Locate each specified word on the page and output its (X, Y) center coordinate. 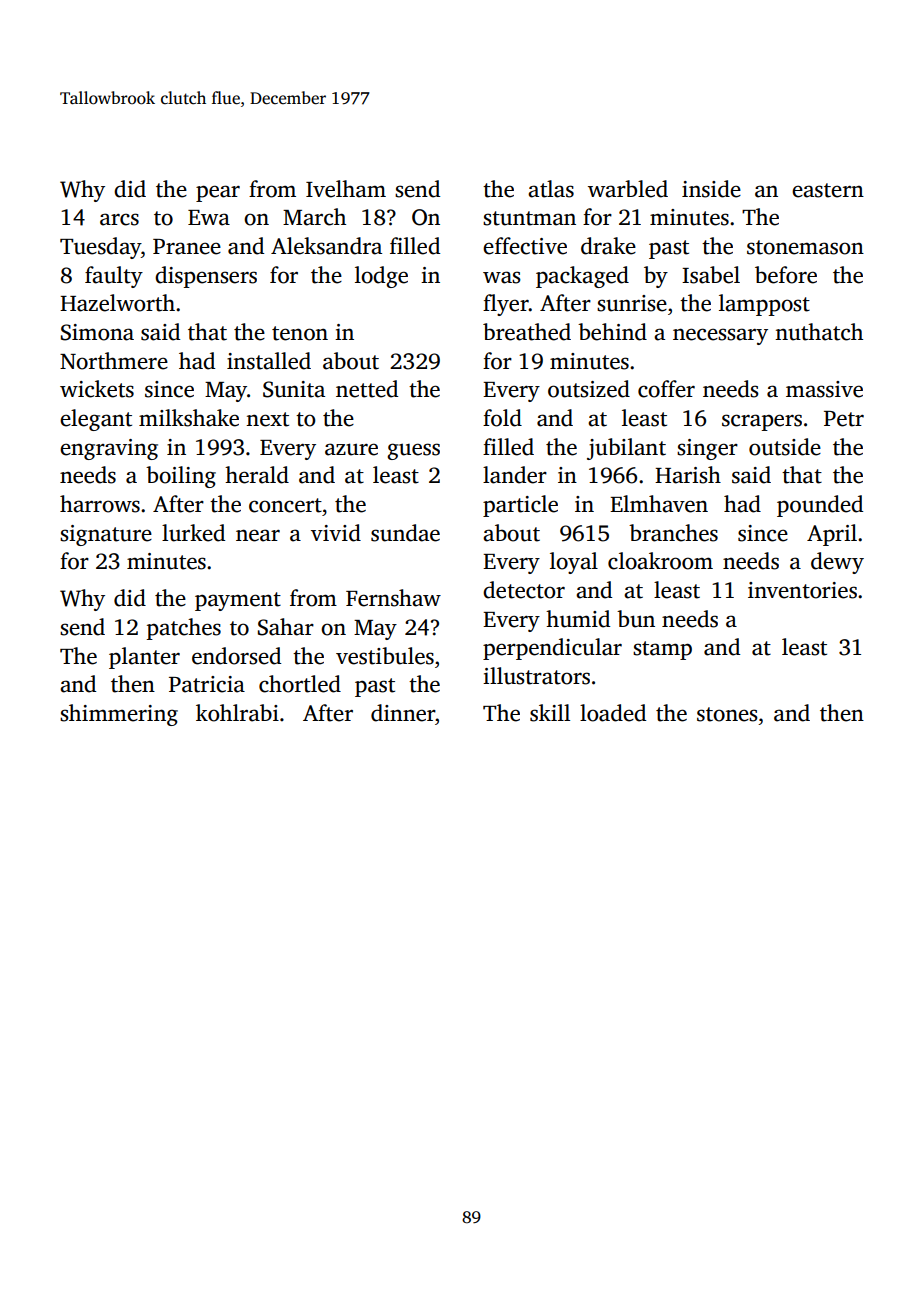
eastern (828, 190)
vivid (336, 533)
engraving (109, 449)
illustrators (536, 676)
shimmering (119, 715)
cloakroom (660, 561)
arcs (119, 219)
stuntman (529, 218)
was (502, 277)
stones (727, 714)
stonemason (805, 247)
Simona (97, 332)
